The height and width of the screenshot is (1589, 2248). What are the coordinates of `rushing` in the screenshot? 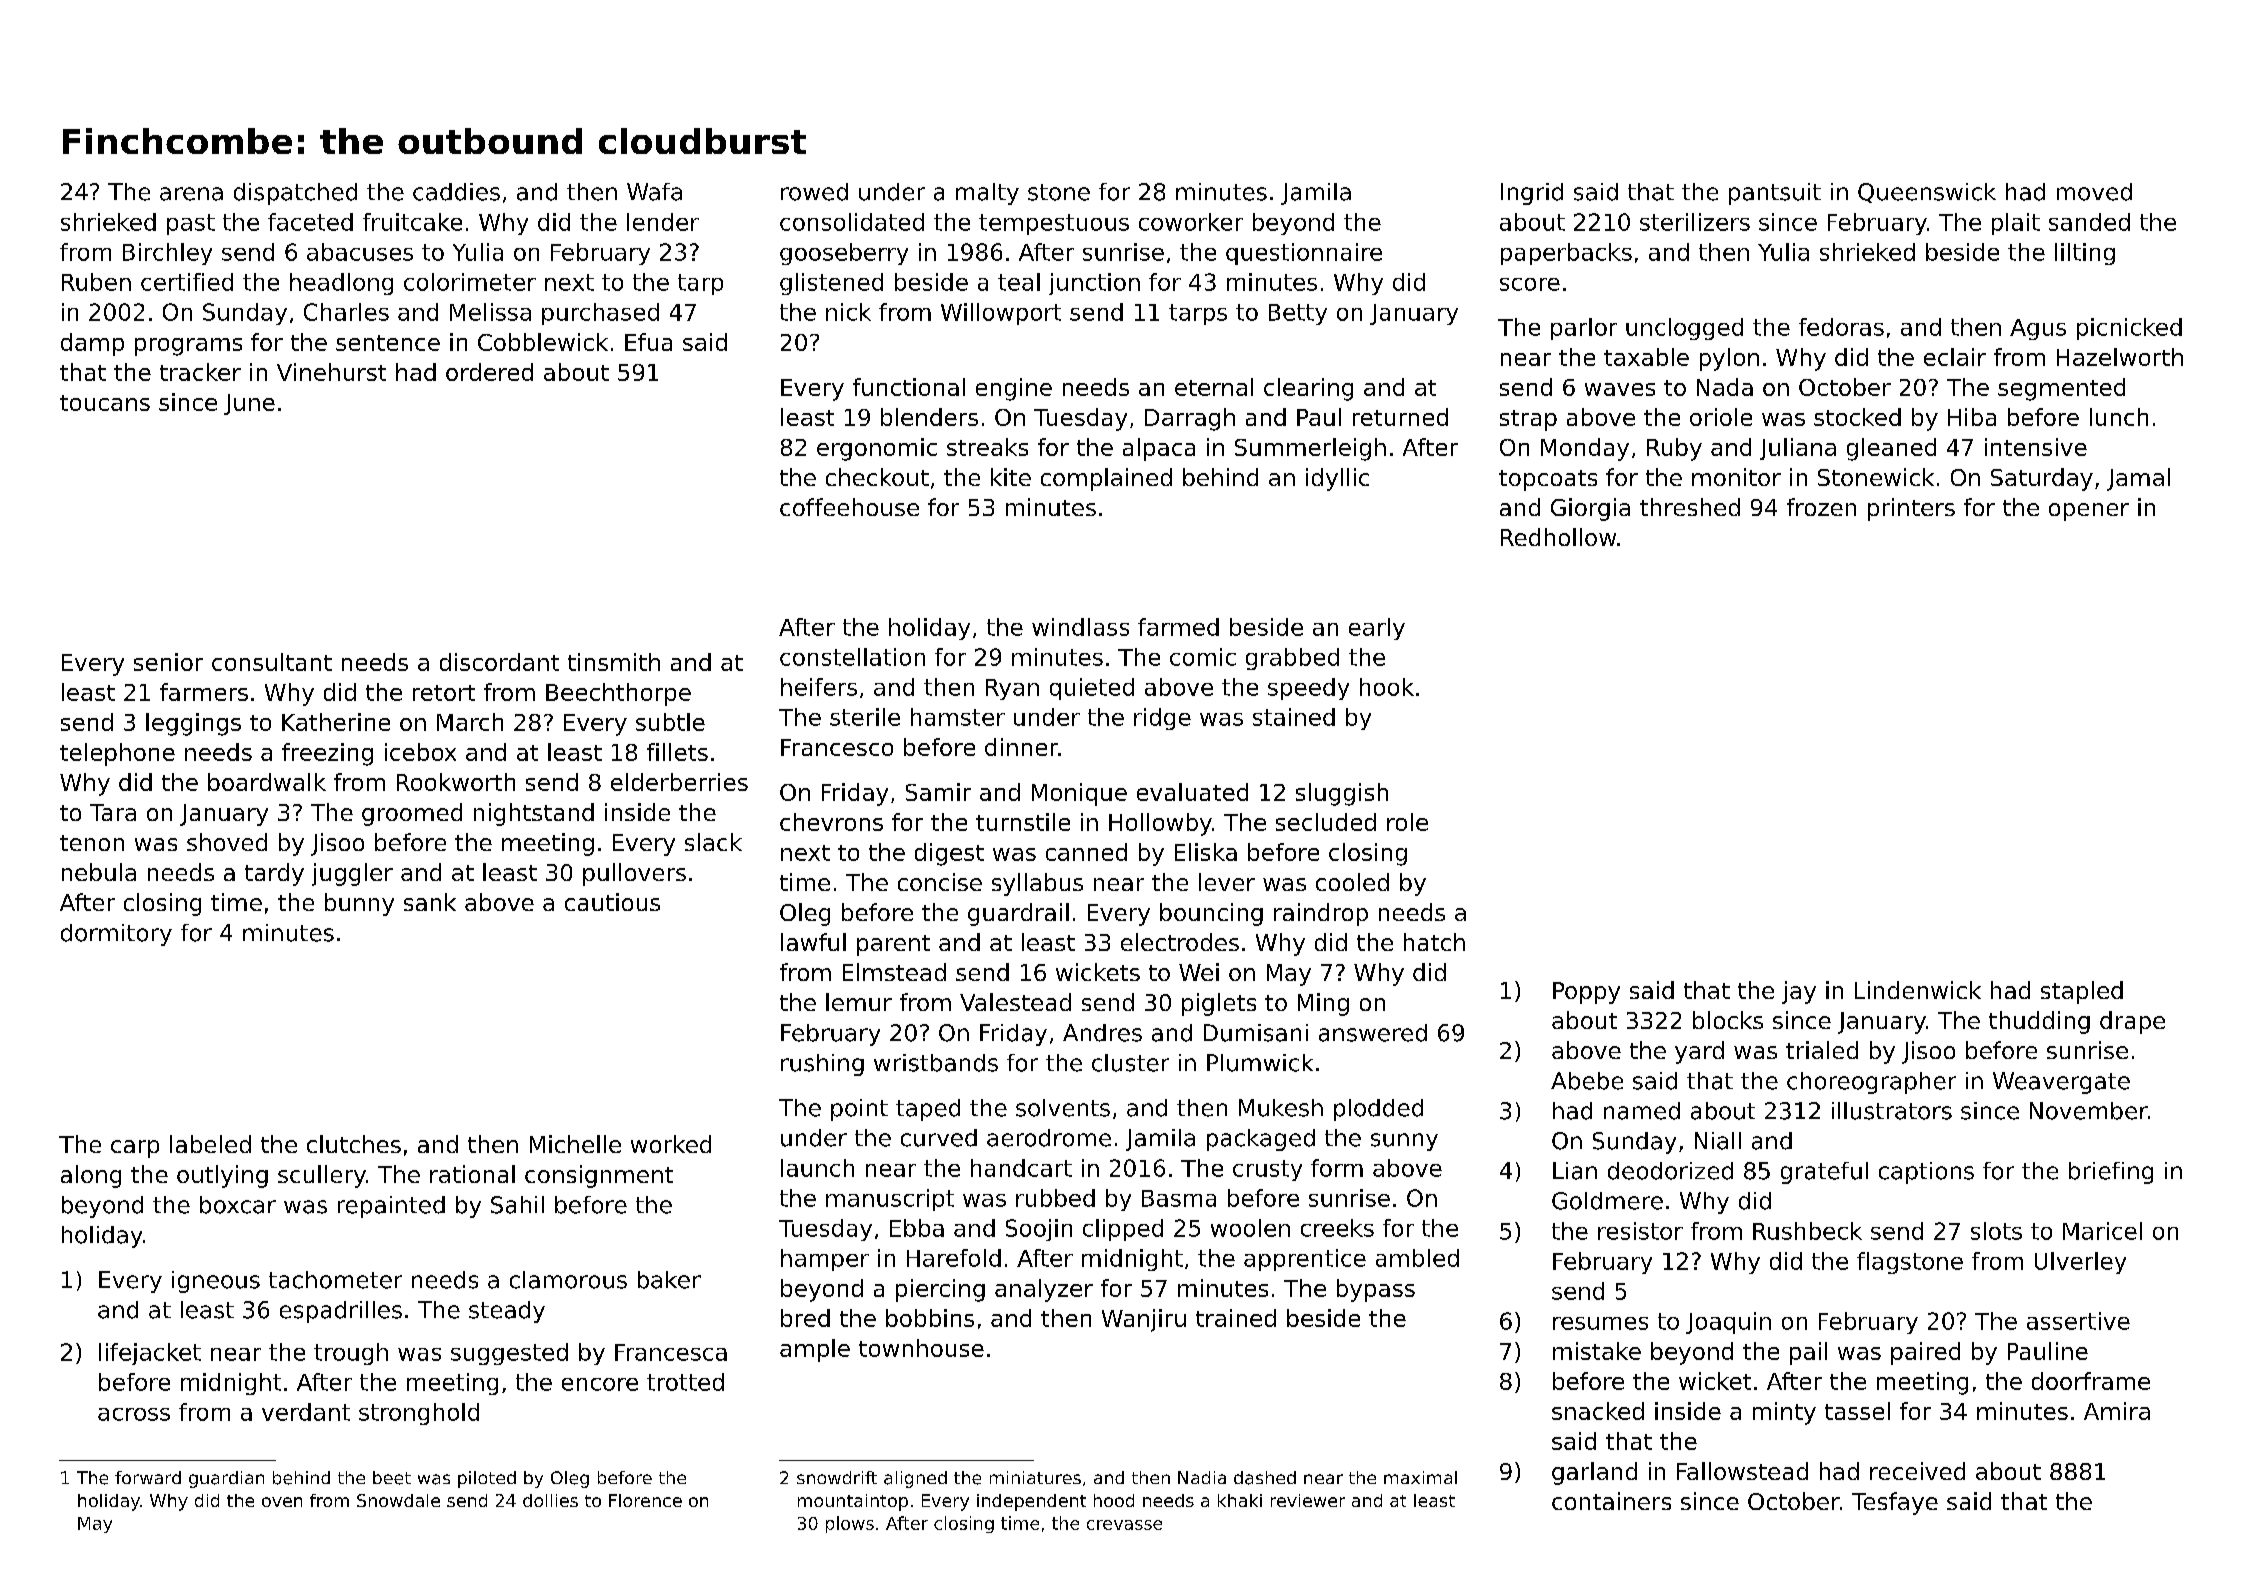 It's located at (822, 1065).
